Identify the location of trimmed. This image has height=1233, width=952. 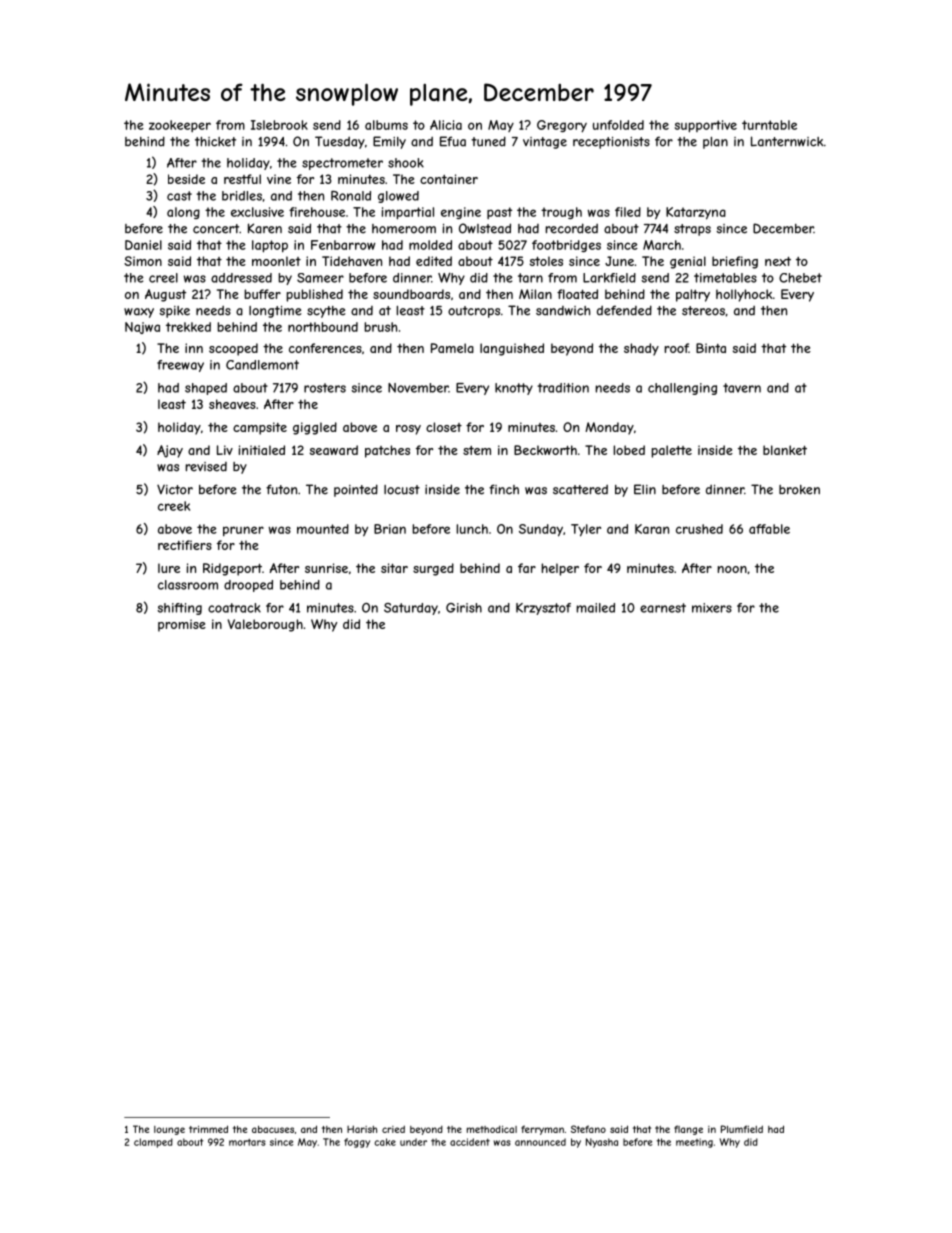
(208, 1129).
